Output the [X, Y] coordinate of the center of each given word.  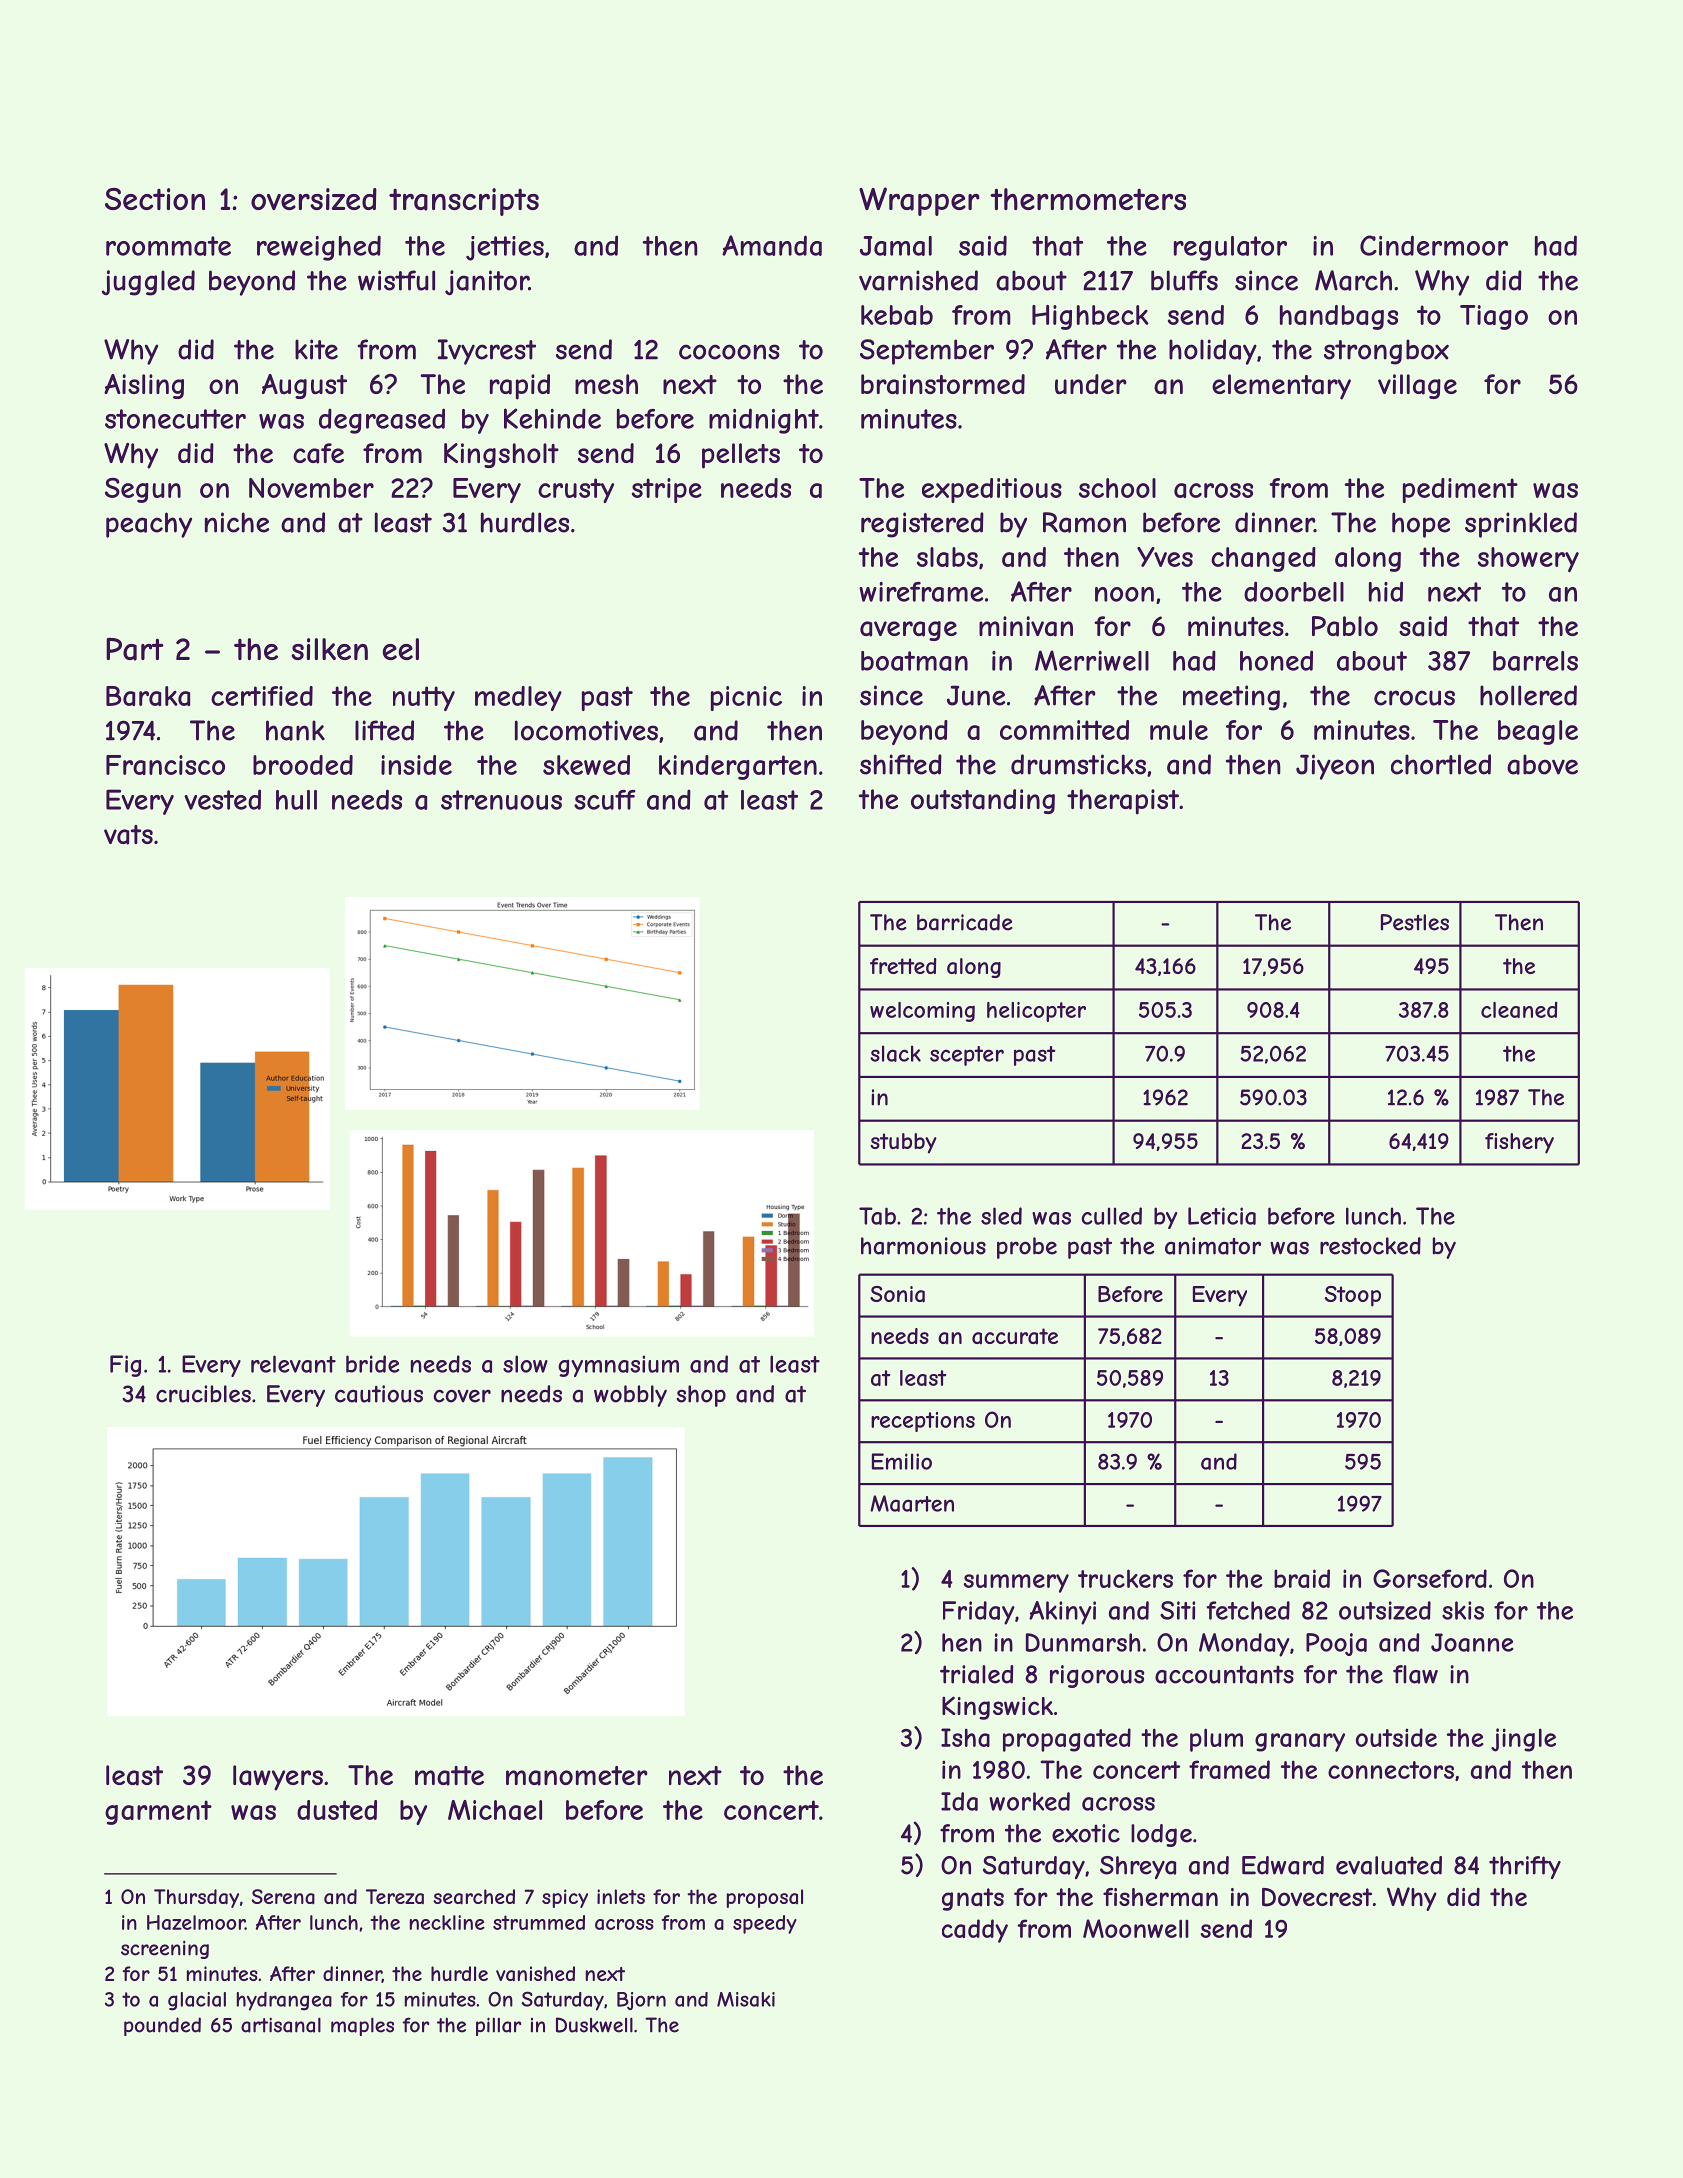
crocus [1414, 698]
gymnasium [618, 1366]
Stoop [1353, 1296]
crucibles [203, 1394]
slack [895, 1053]
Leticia [1222, 1216]
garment [158, 1812]
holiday [1213, 352]
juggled [148, 283]
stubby [903, 1143]
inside [416, 765]
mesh [606, 384]
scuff [605, 800]
